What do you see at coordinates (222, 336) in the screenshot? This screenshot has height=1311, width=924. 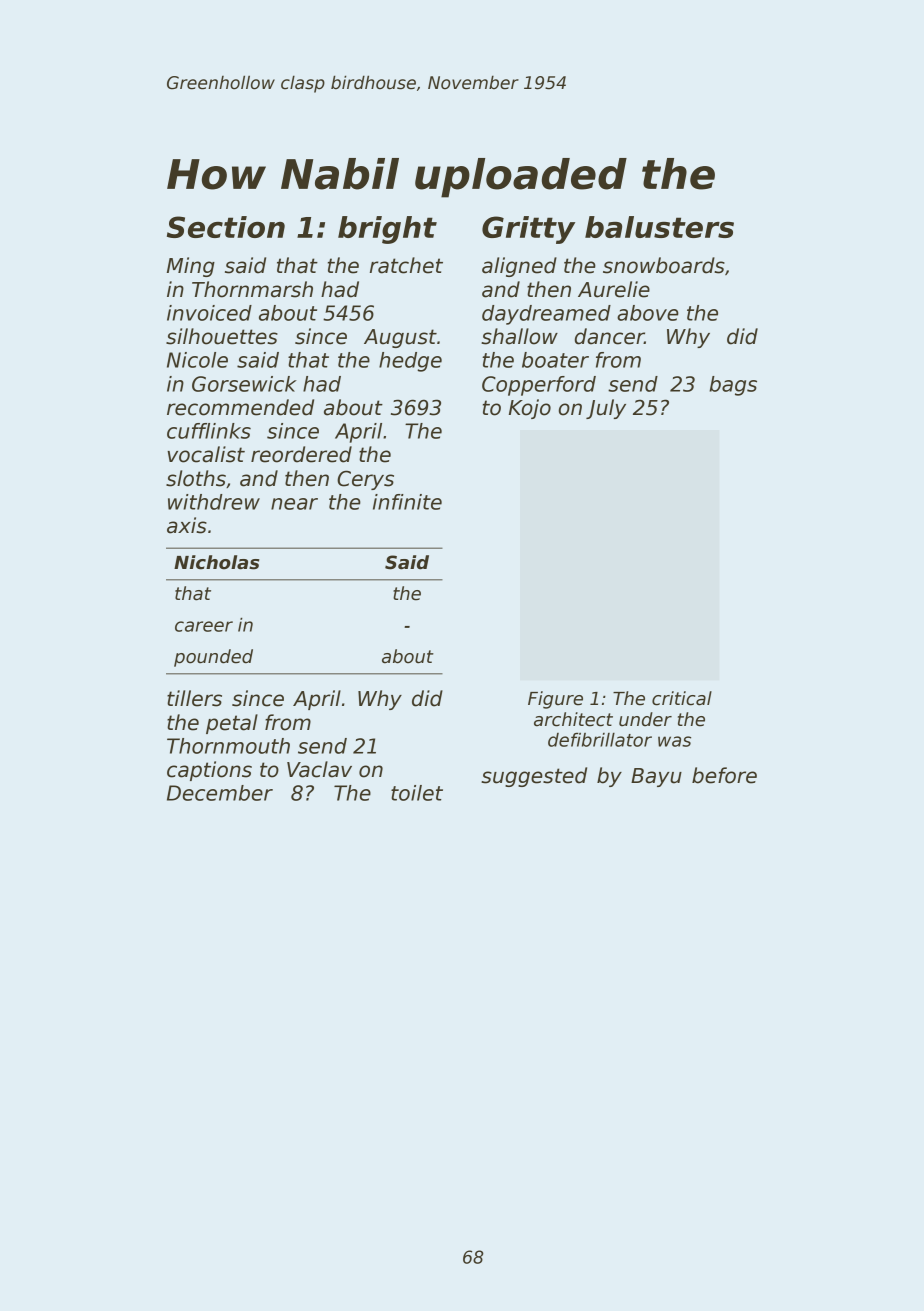 I see `silhouettes` at bounding box center [222, 336].
